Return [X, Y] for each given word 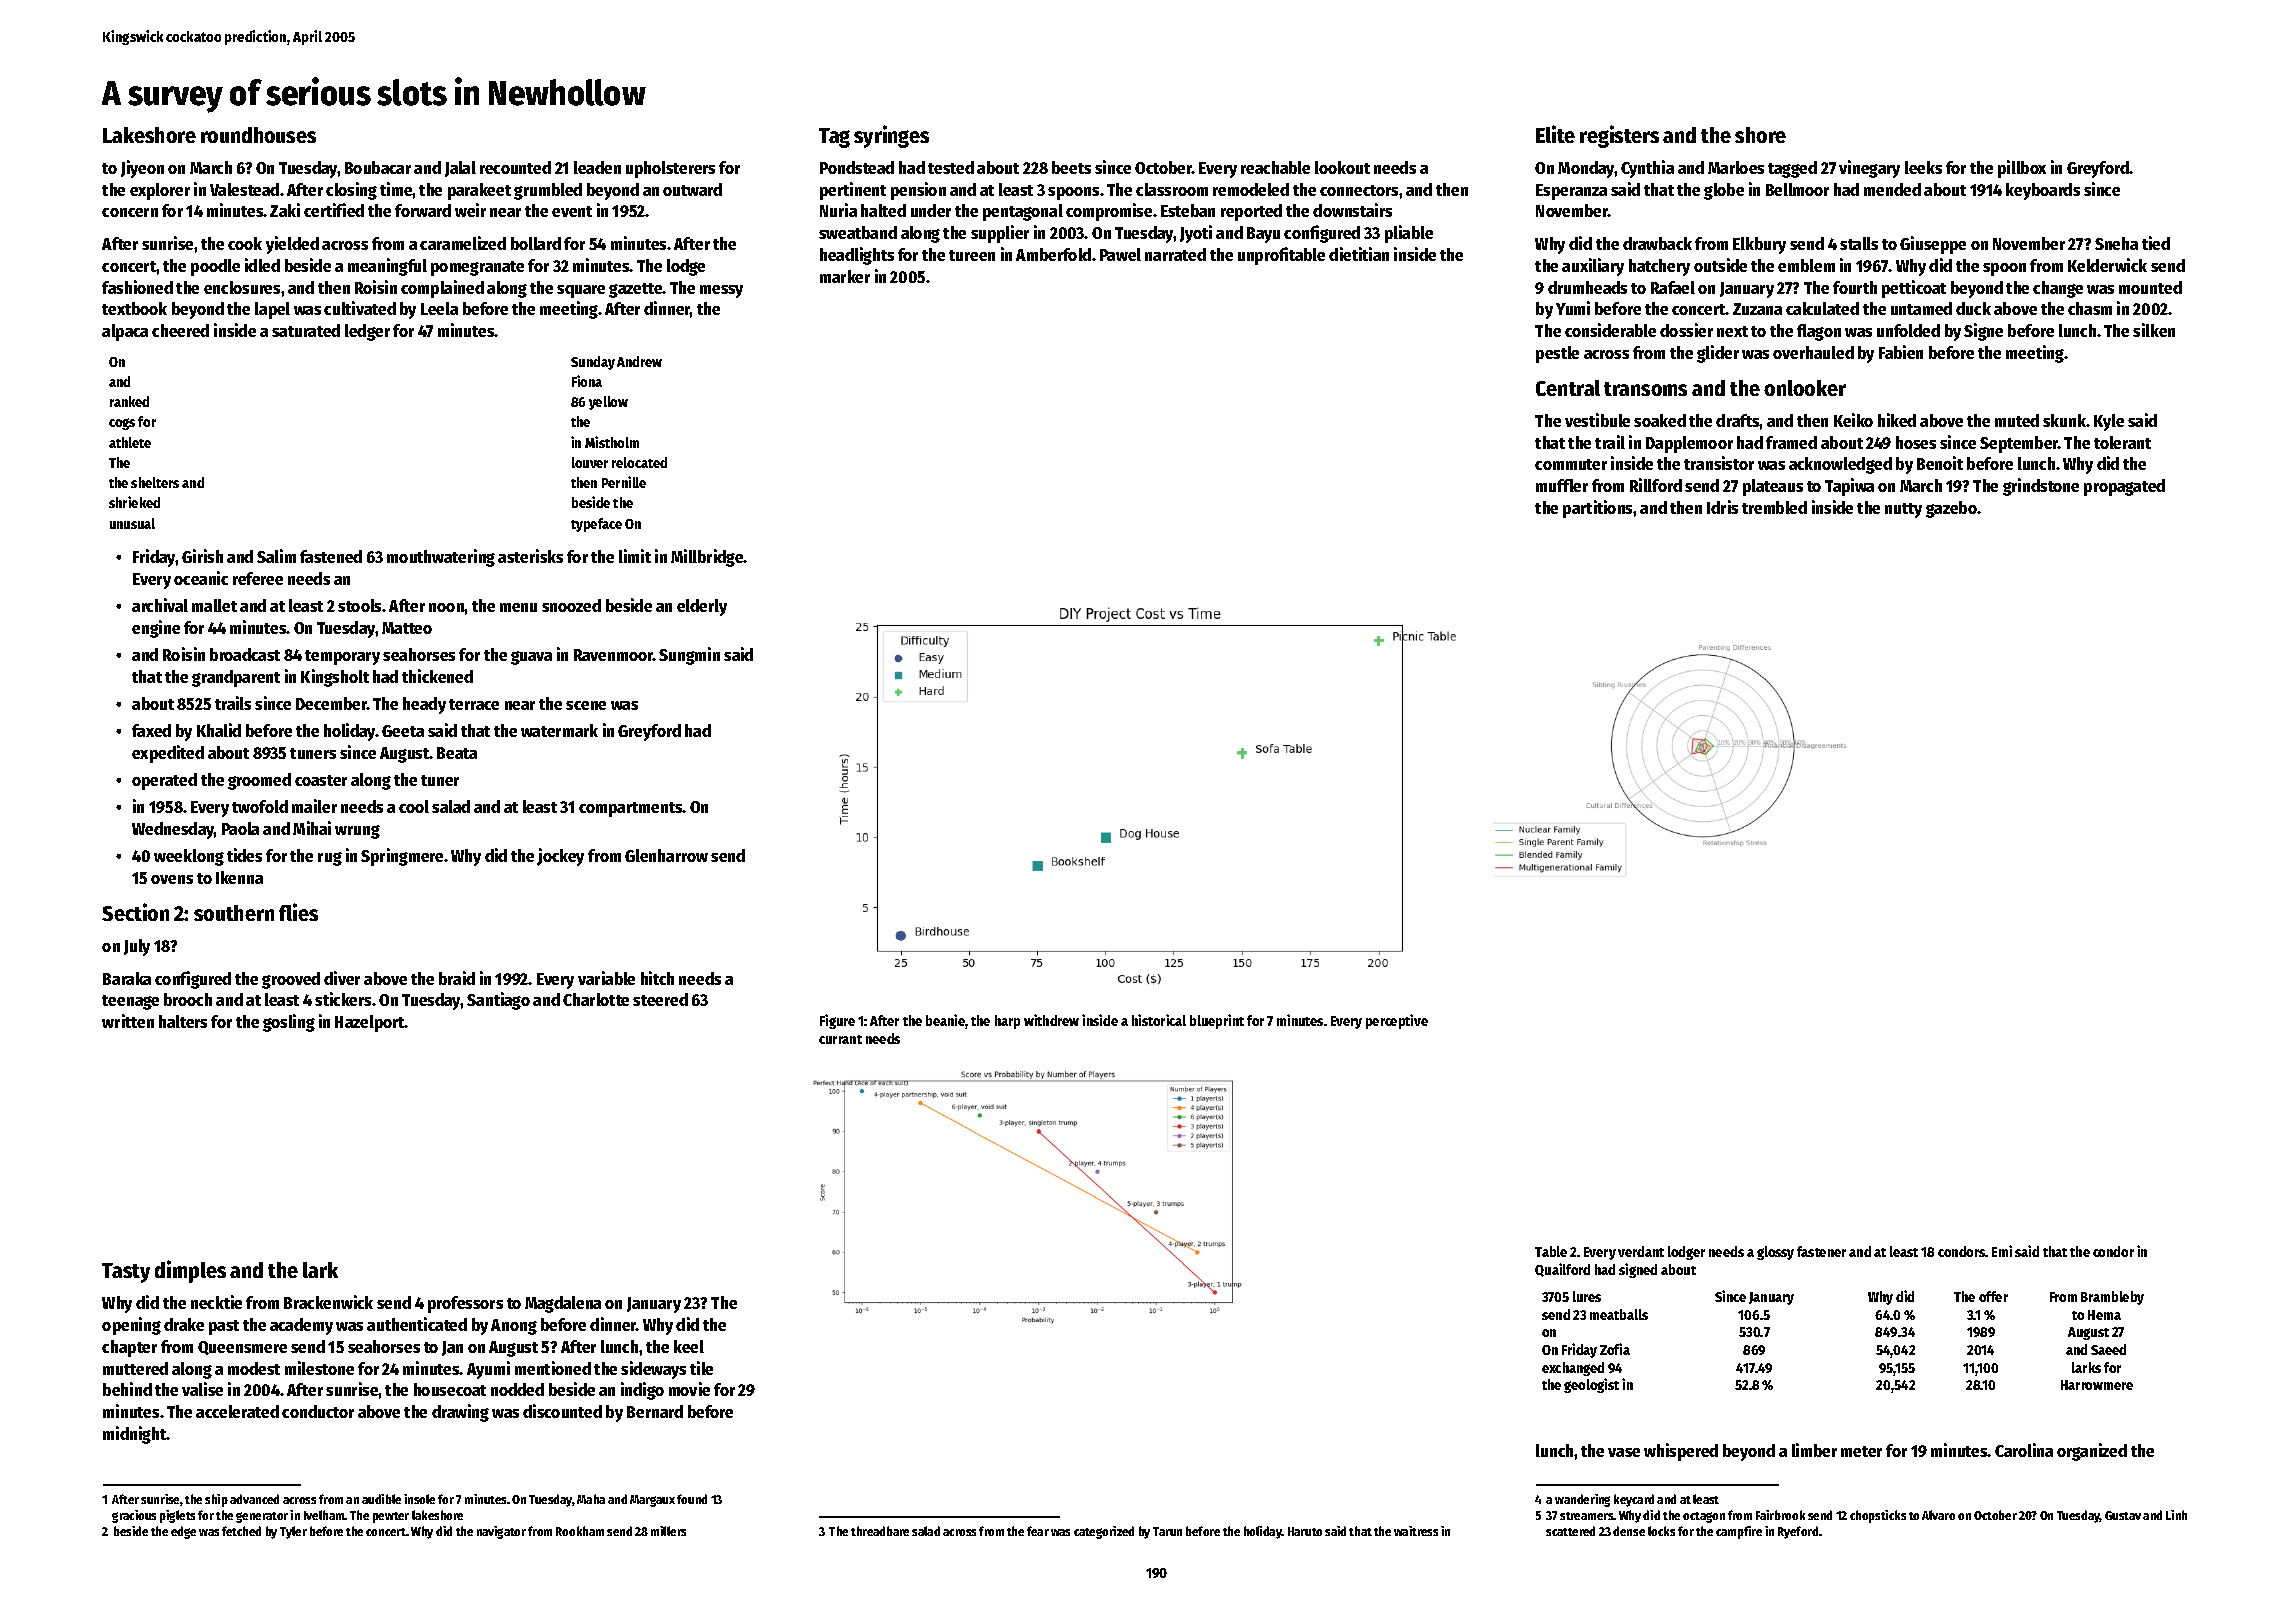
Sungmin [689, 656]
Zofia [1615, 1349]
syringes [891, 136]
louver [590, 462]
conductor [318, 1411]
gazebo [1951, 509]
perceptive [1397, 1021]
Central [1568, 388]
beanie [946, 1021]
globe [1724, 191]
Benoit [1940, 463]
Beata [457, 753]
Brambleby [2112, 1298]
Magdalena [563, 1304]
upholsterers [670, 169]
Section [135, 912]
